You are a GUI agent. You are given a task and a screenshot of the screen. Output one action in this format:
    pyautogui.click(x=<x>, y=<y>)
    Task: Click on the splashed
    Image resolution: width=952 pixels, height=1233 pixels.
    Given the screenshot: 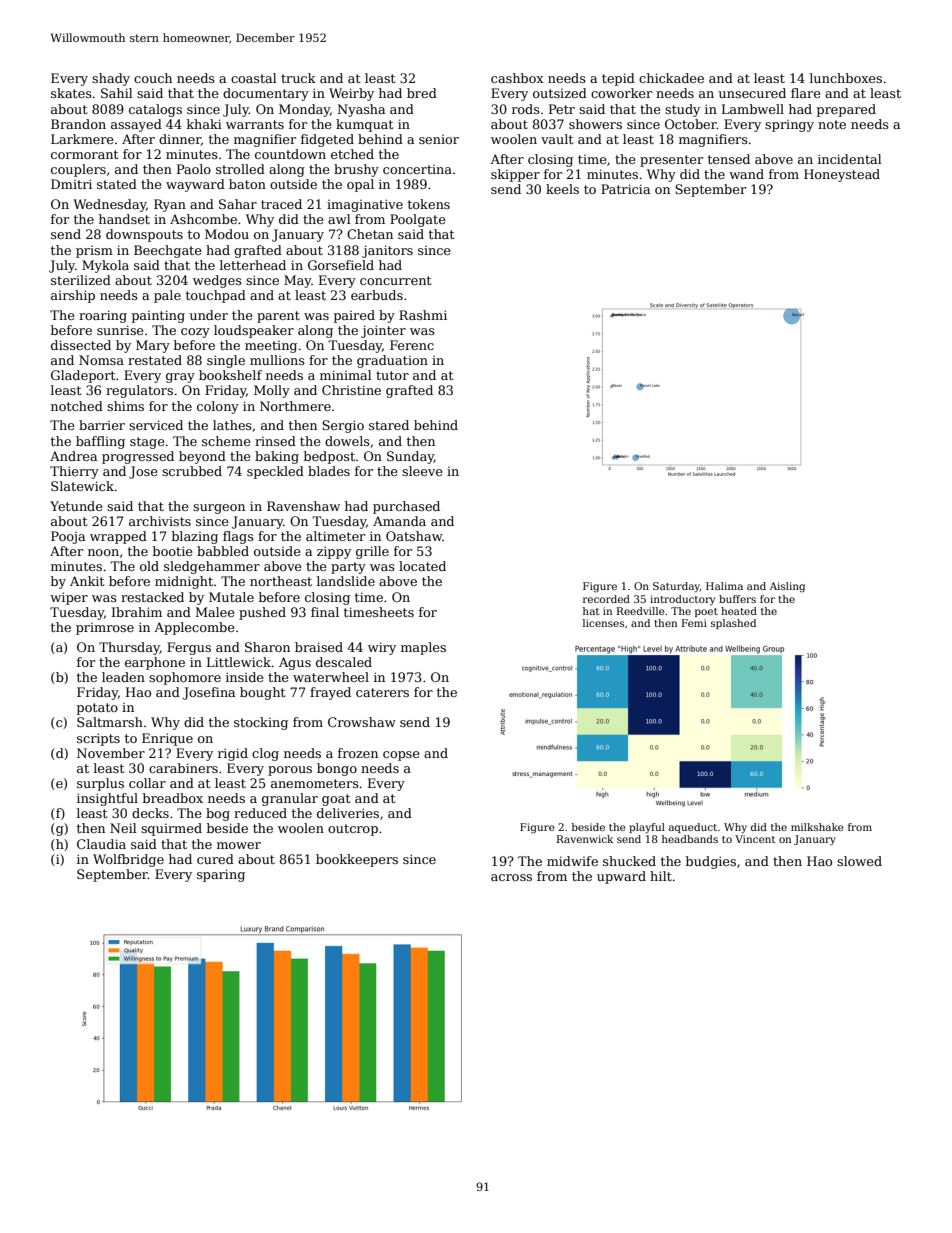 What is the action you would take?
    pyautogui.click(x=733, y=624)
